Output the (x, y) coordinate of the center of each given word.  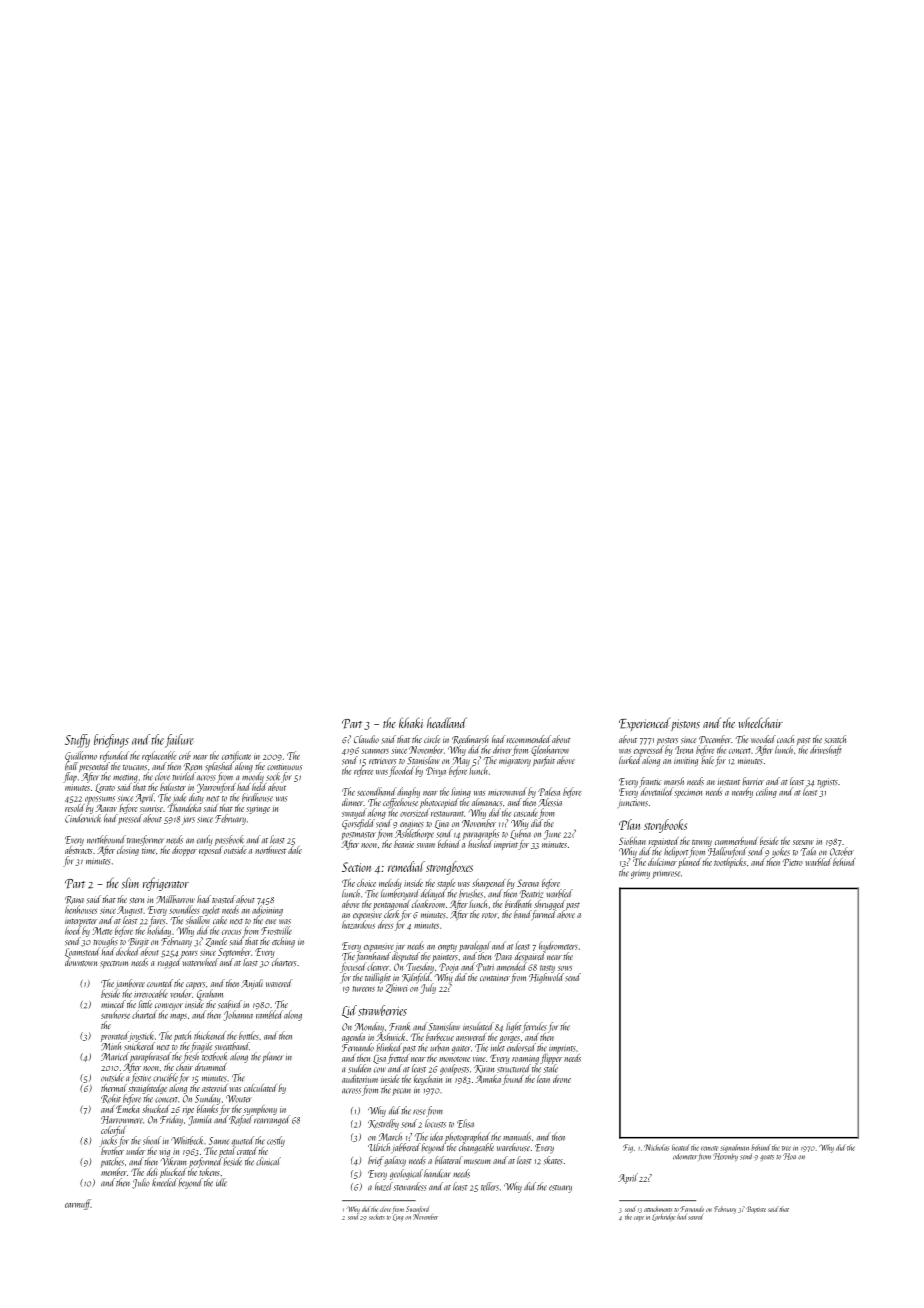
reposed (211, 851)
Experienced (645, 724)
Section (356, 867)
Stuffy (77, 741)
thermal (114, 1088)
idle (221, 1182)
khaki (411, 722)
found (513, 1080)
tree (786, 1148)
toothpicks (730, 863)
